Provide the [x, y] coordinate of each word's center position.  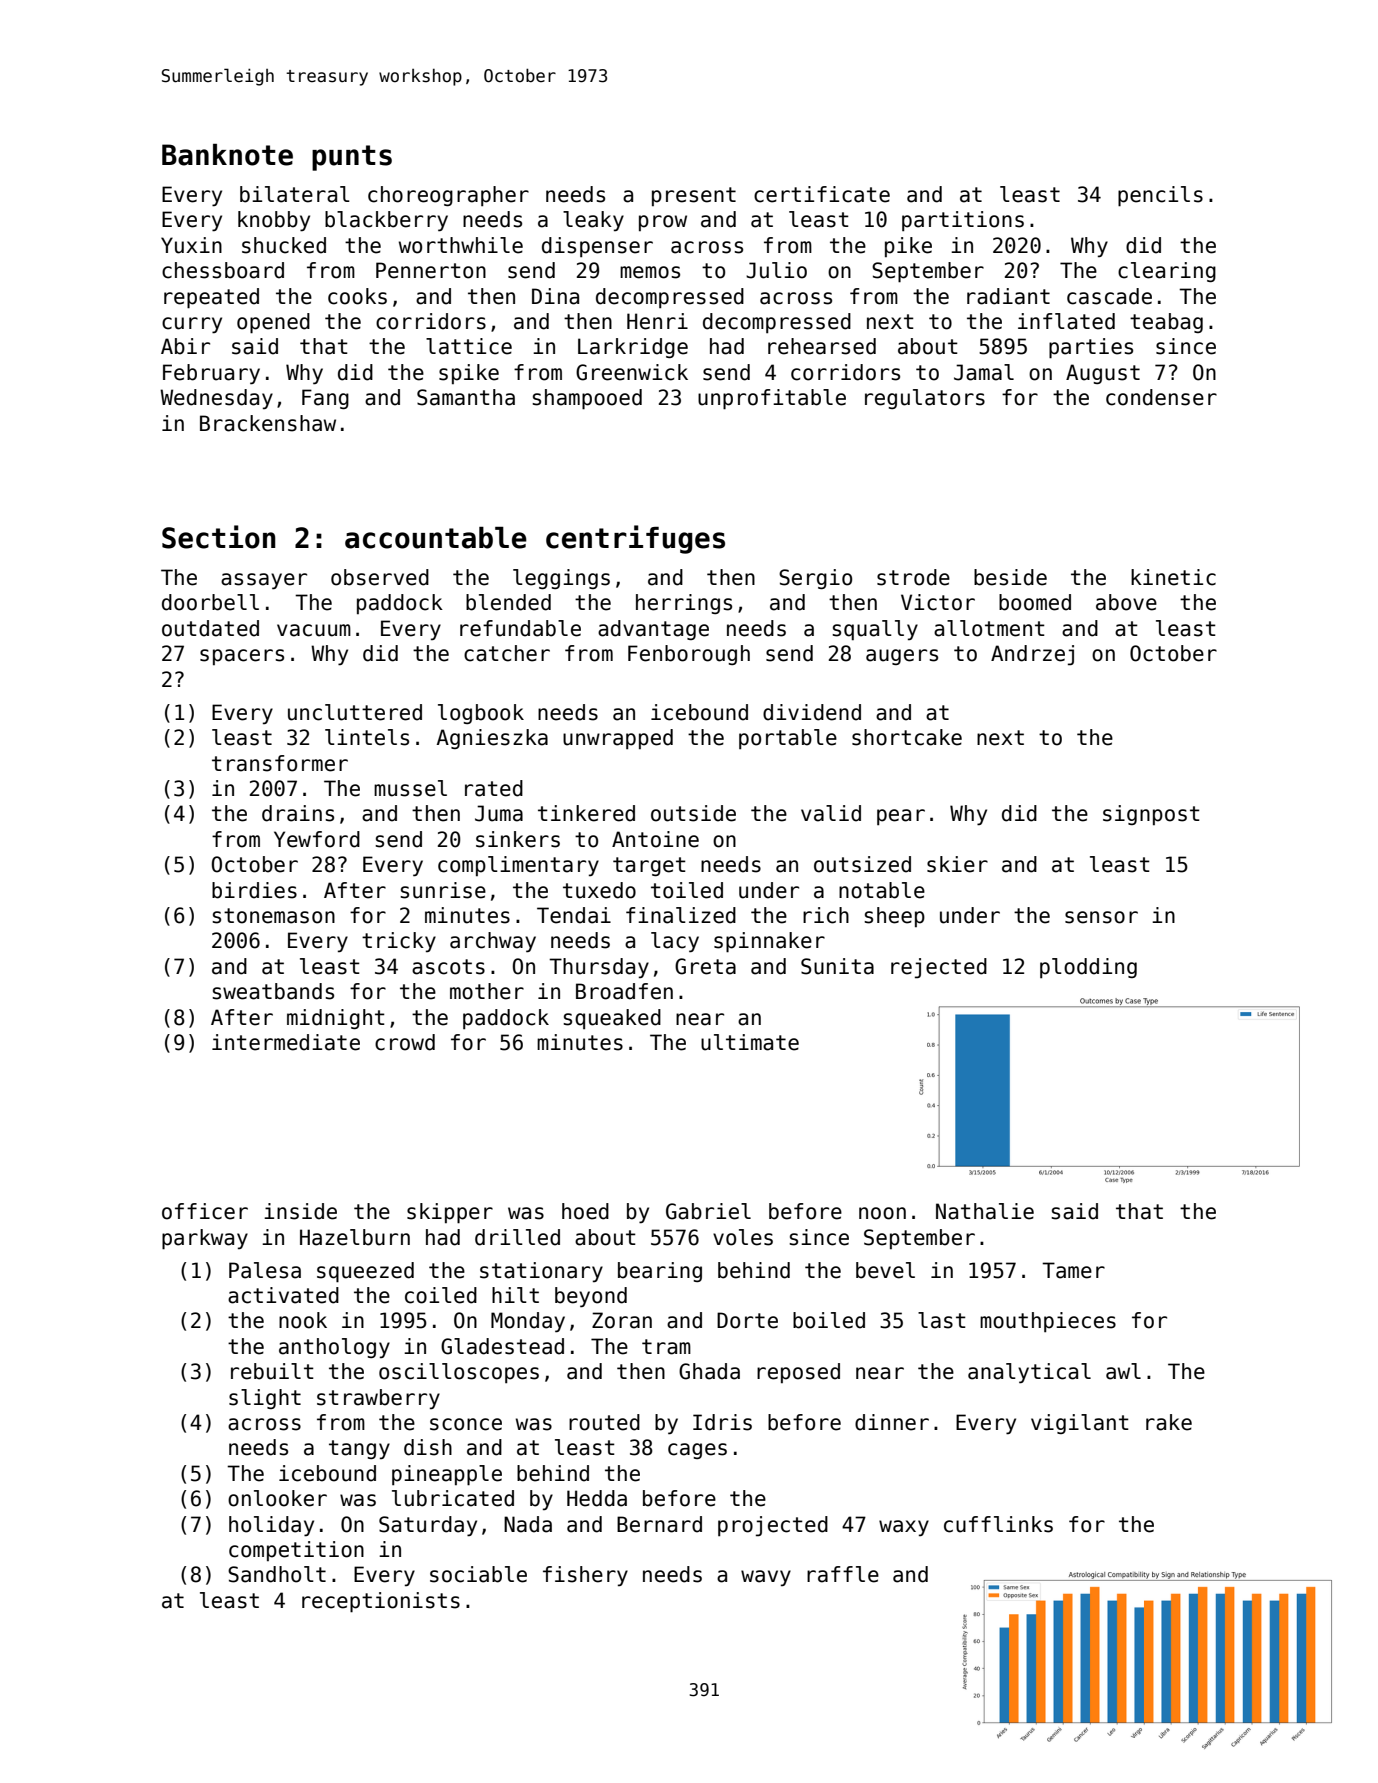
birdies [254, 890]
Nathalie [985, 1211]
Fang [325, 399]
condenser [1161, 397]
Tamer [1073, 1270]
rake [1169, 1422]
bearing [660, 1272]
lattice [469, 346]
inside [300, 1211]
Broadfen [624, 991]
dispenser [597, 247]
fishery [585, 1576]
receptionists [381, 1602]
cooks [357, 296]
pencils [1160, 196]
